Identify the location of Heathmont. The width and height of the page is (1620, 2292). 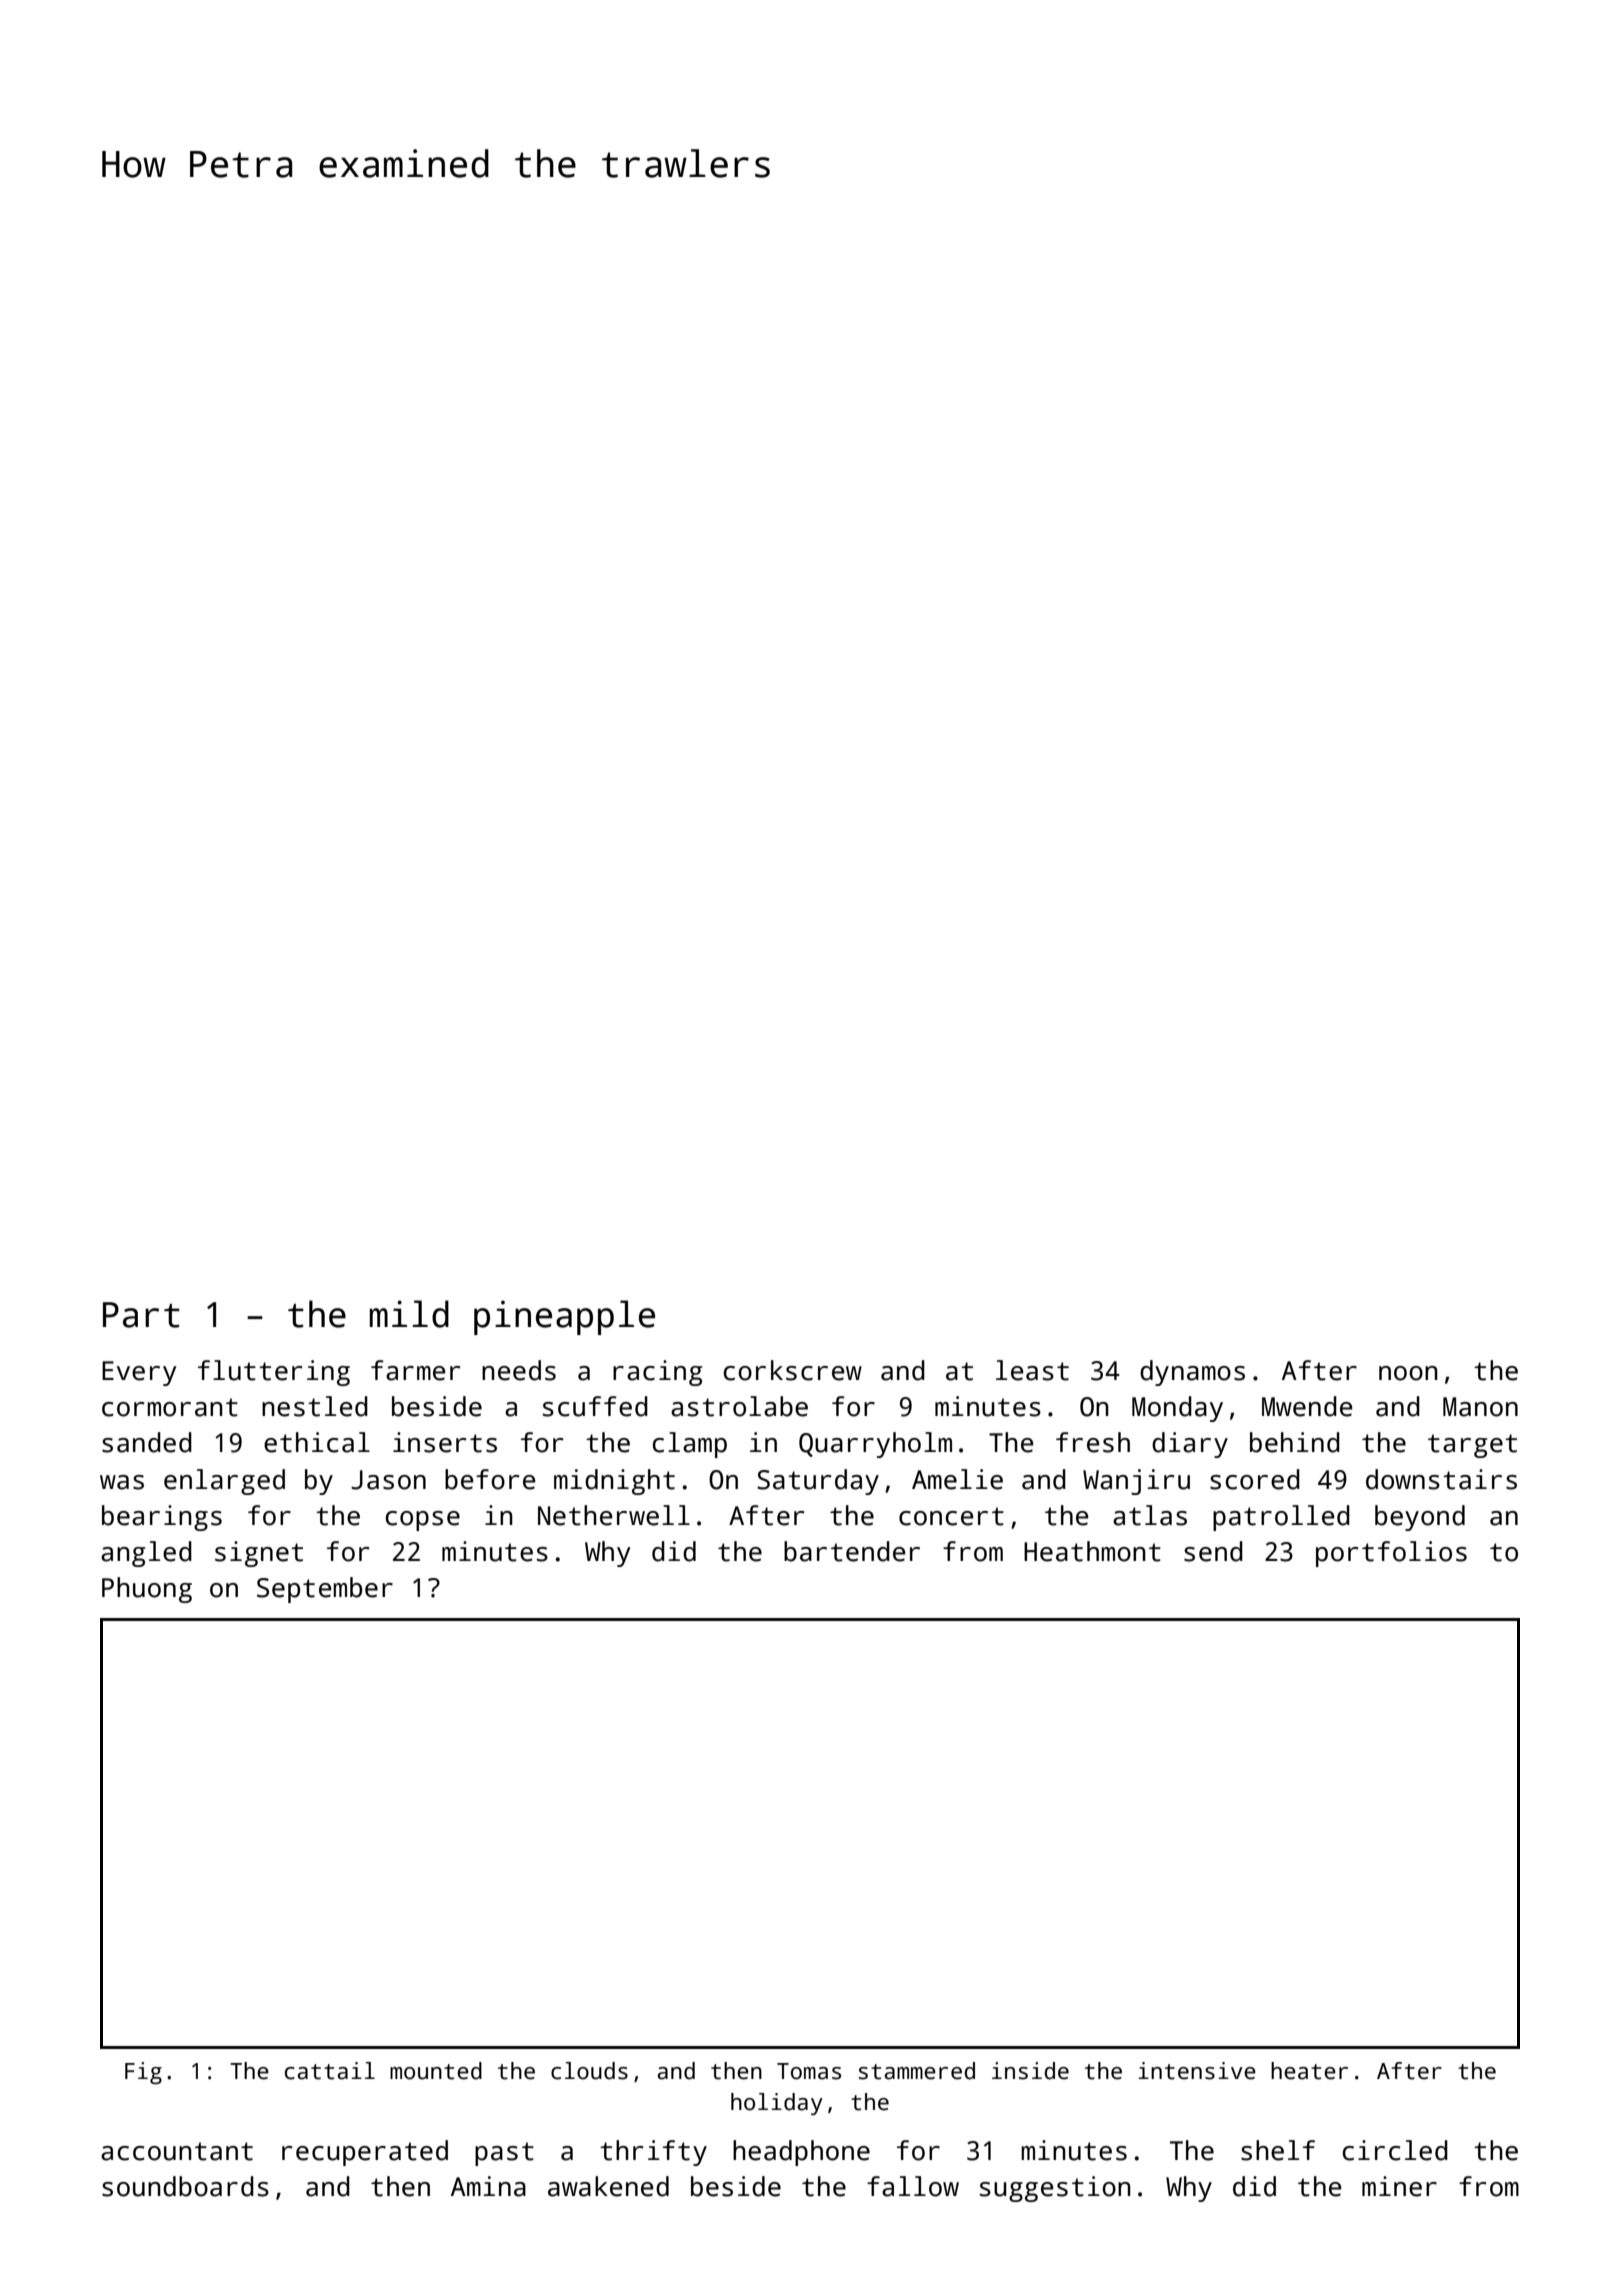
(1092, 1551).
